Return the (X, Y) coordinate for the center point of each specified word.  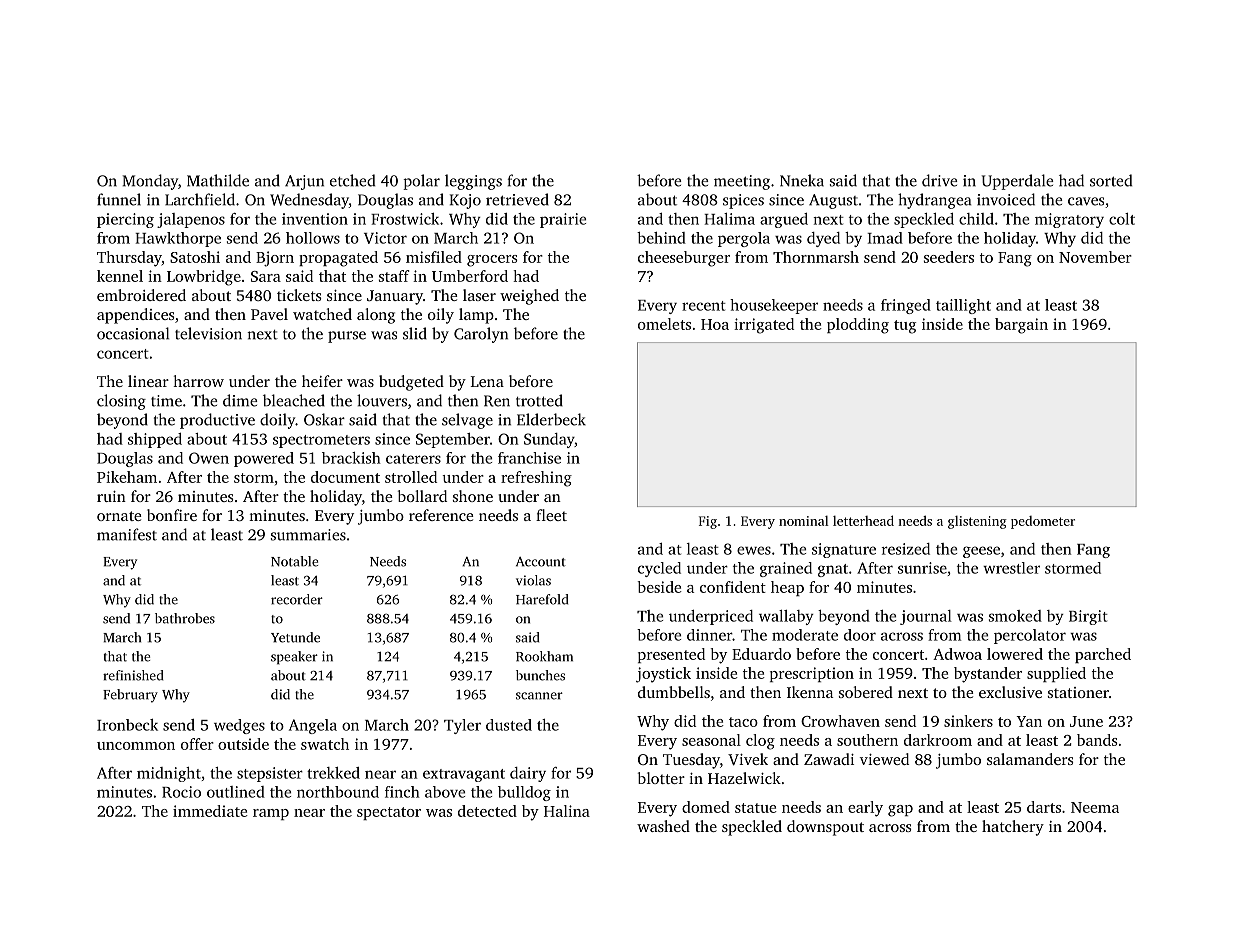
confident (733, 587)
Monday (150, 182)
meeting (742, 182)
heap (787, 588)
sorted (1111, 180)
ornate (119, 516)
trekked (333, 773)
